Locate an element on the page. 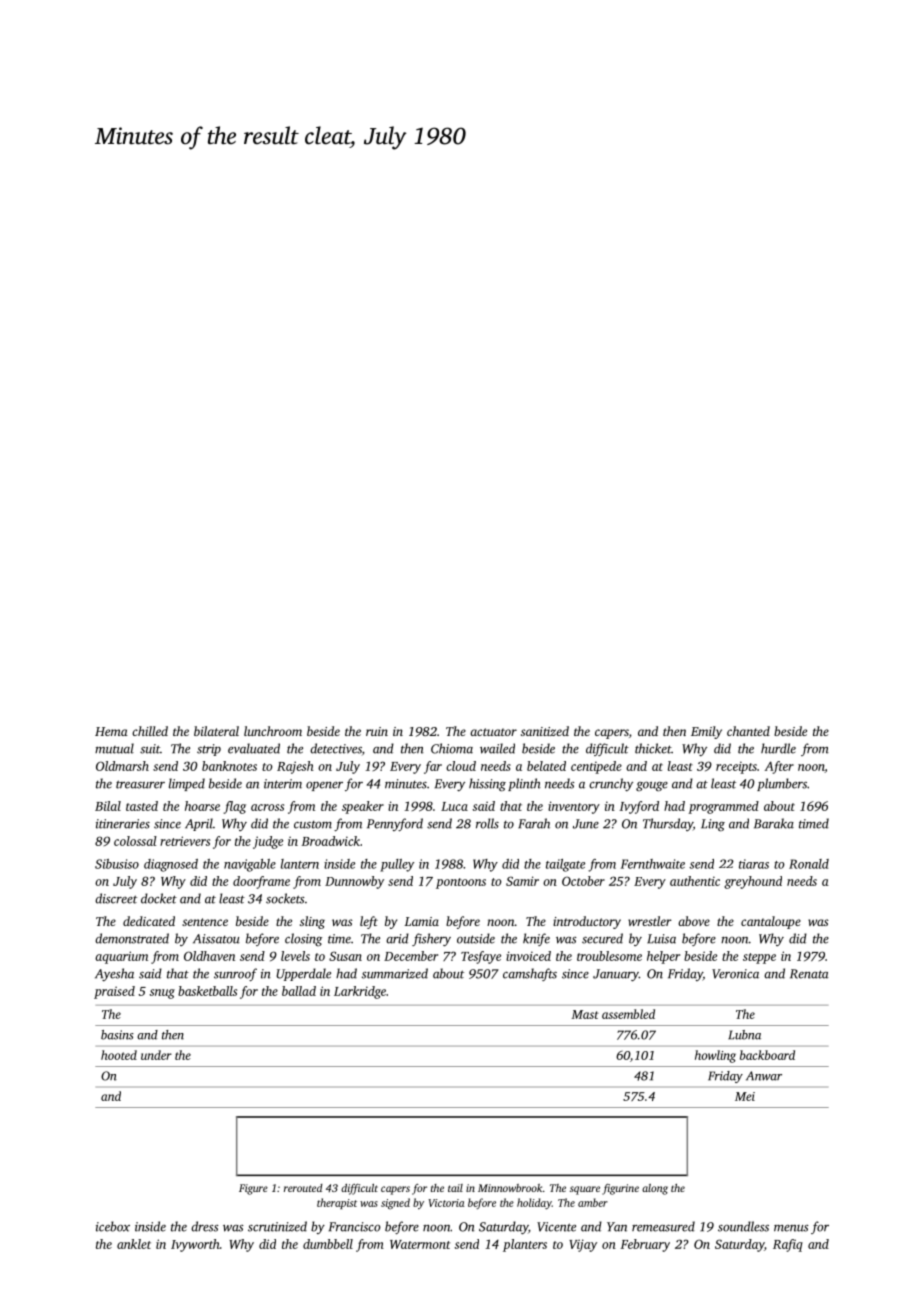 This page has height=1308, width=924. docket is located at coordinates (159, 898).
